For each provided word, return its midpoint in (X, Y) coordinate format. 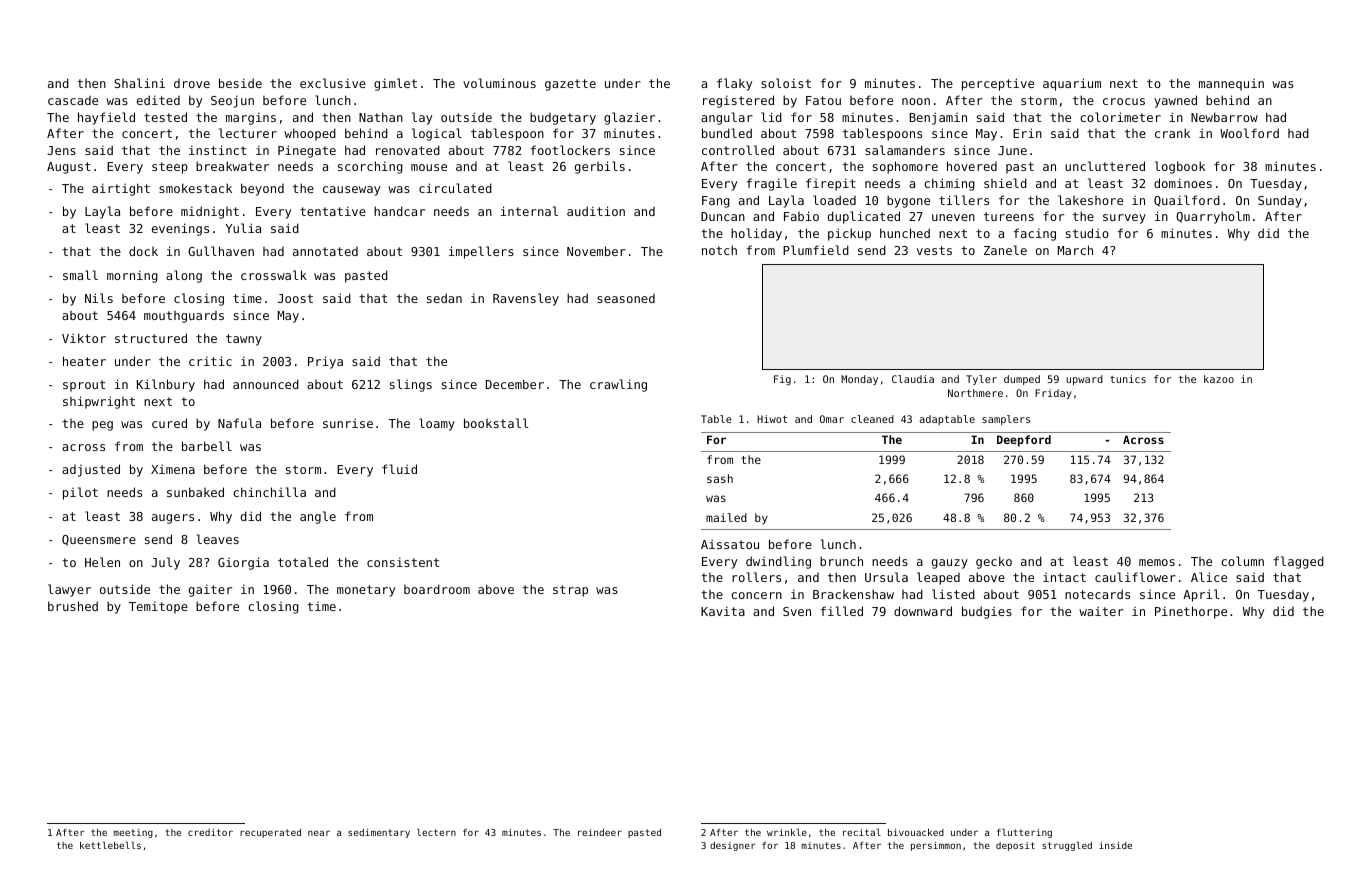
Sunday (1280, 201)
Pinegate (307, 151)
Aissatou (730, 544)
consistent (403, 562)
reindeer (600, 832)
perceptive (998, 84)
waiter (1101, 611)
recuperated (270, 833)
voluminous (499, 83)
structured (151, 338)
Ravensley (526, 299)
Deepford (1024, 441)
